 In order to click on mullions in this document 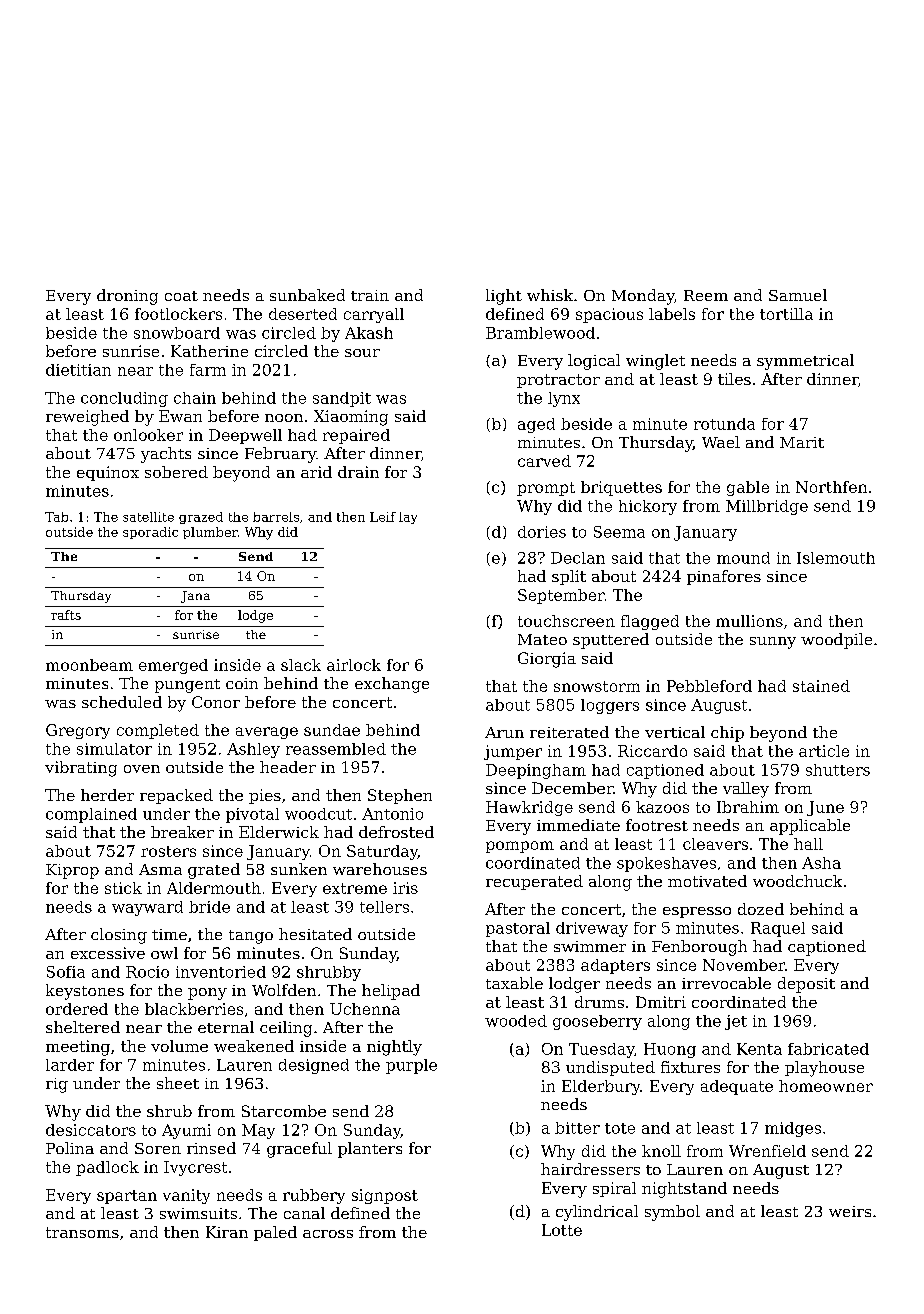, I will do `click(749, 621)`.
